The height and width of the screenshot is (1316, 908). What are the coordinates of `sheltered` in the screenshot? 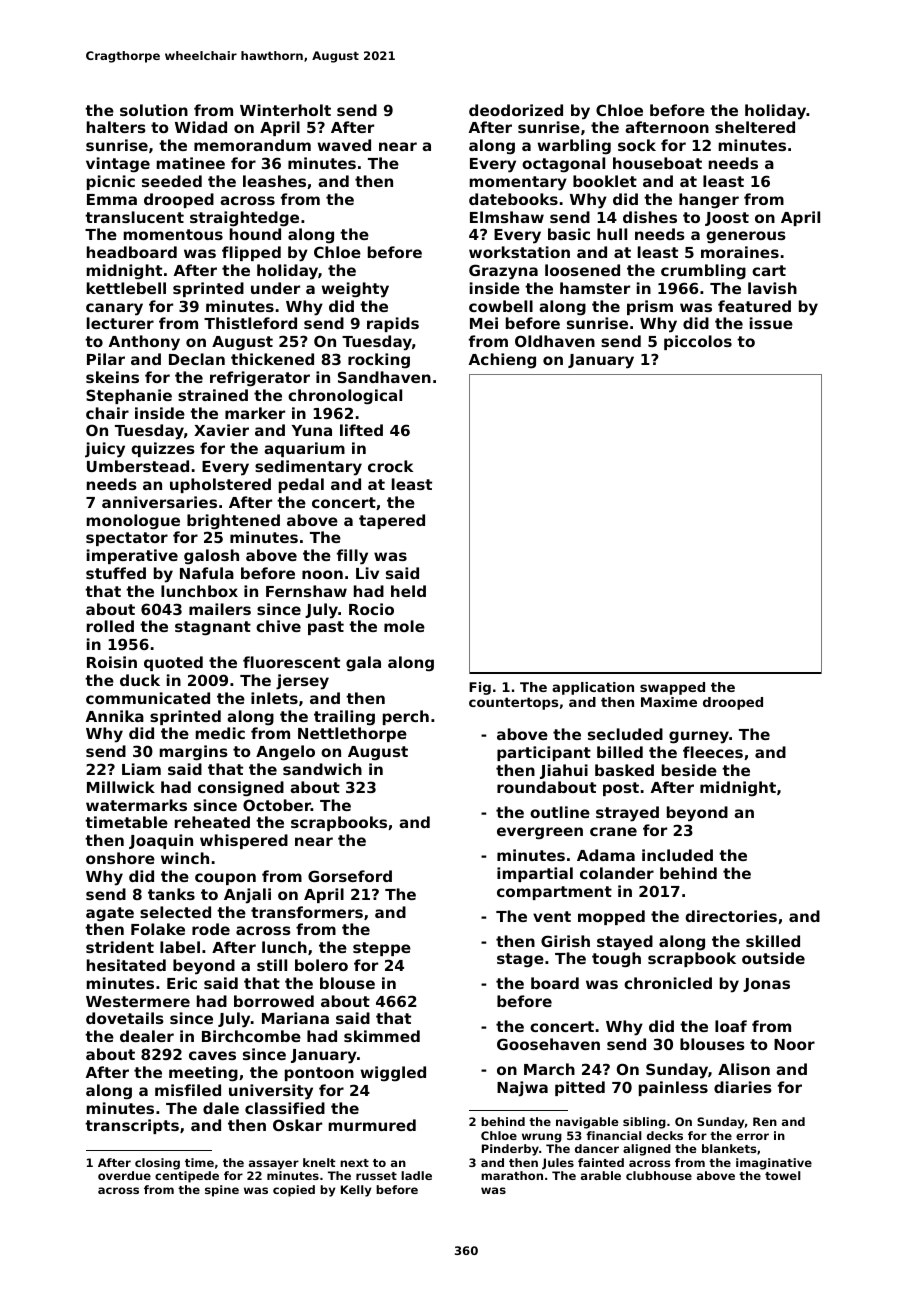 It's located at (755, 127).
